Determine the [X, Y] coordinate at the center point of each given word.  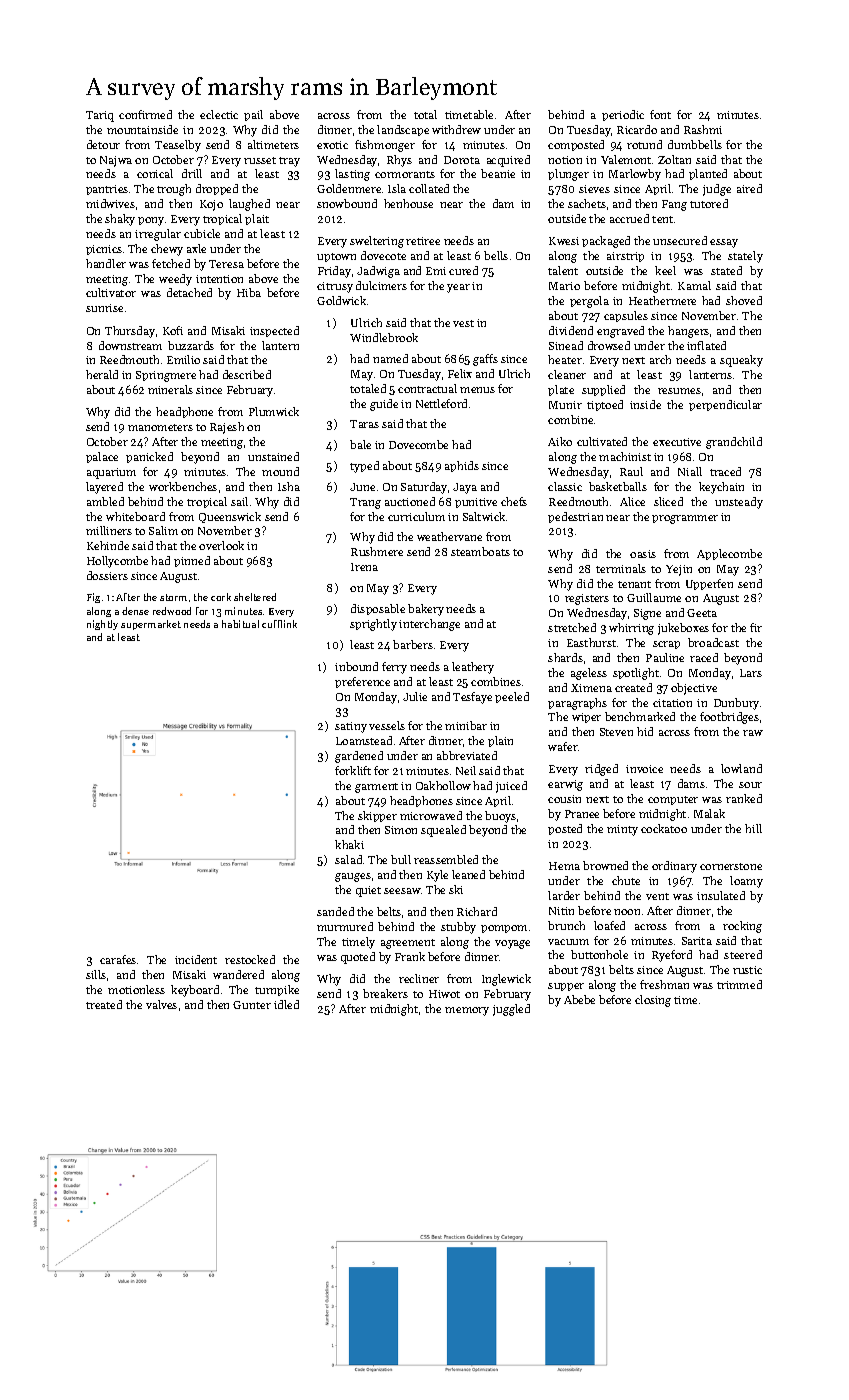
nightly [102, 625]
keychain [721, 488]
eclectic [219, 114]
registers [587, 599]
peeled [512, 697]
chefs [514, 501]
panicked [149, 457]
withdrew [456, 129]
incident [196, 959]
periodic [623, 115]
